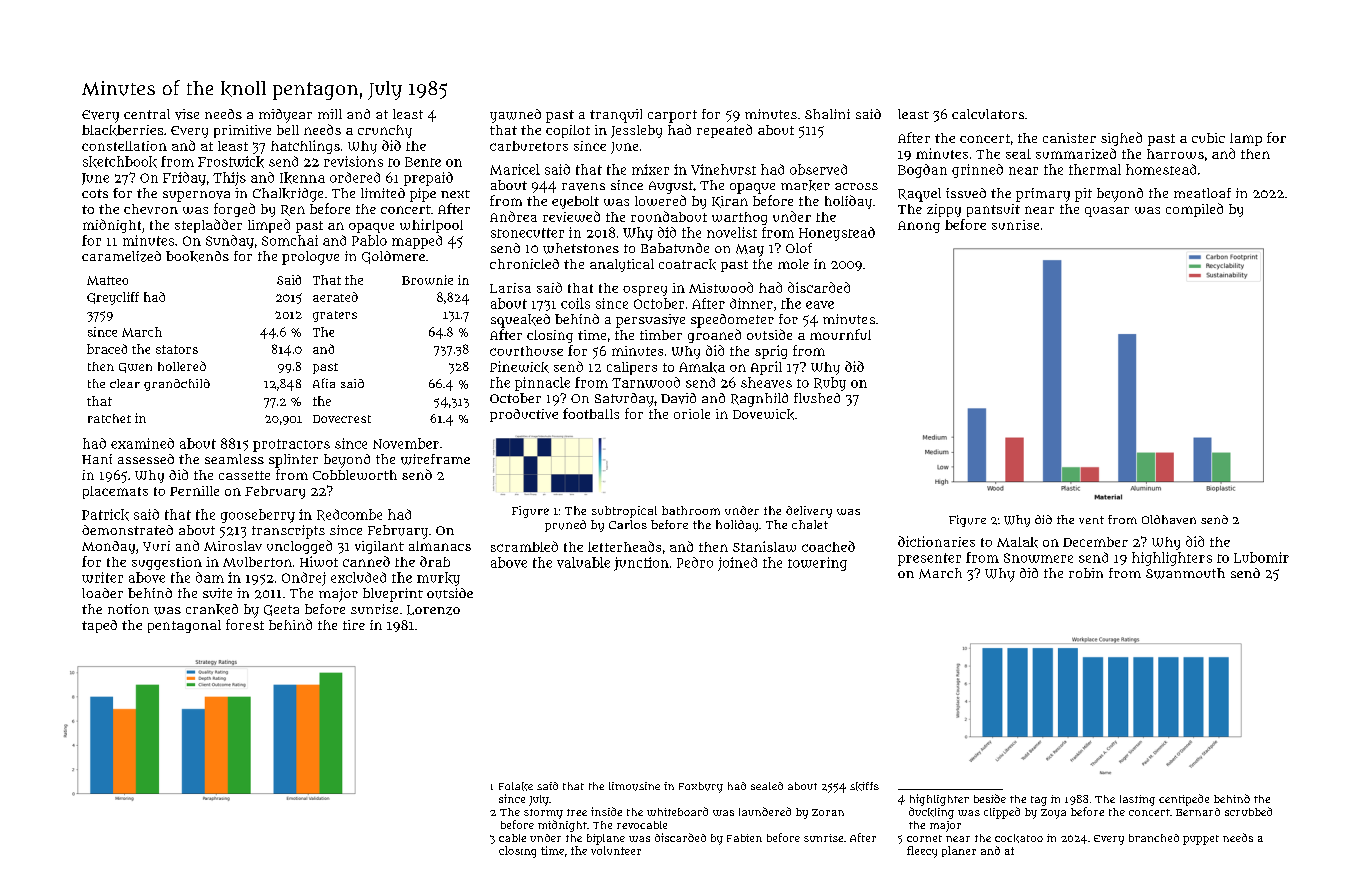 This document has height=887, width=1372. Describe the element at coordinates (1185, 573) in the document. I see `Swanmouth` at that location.
